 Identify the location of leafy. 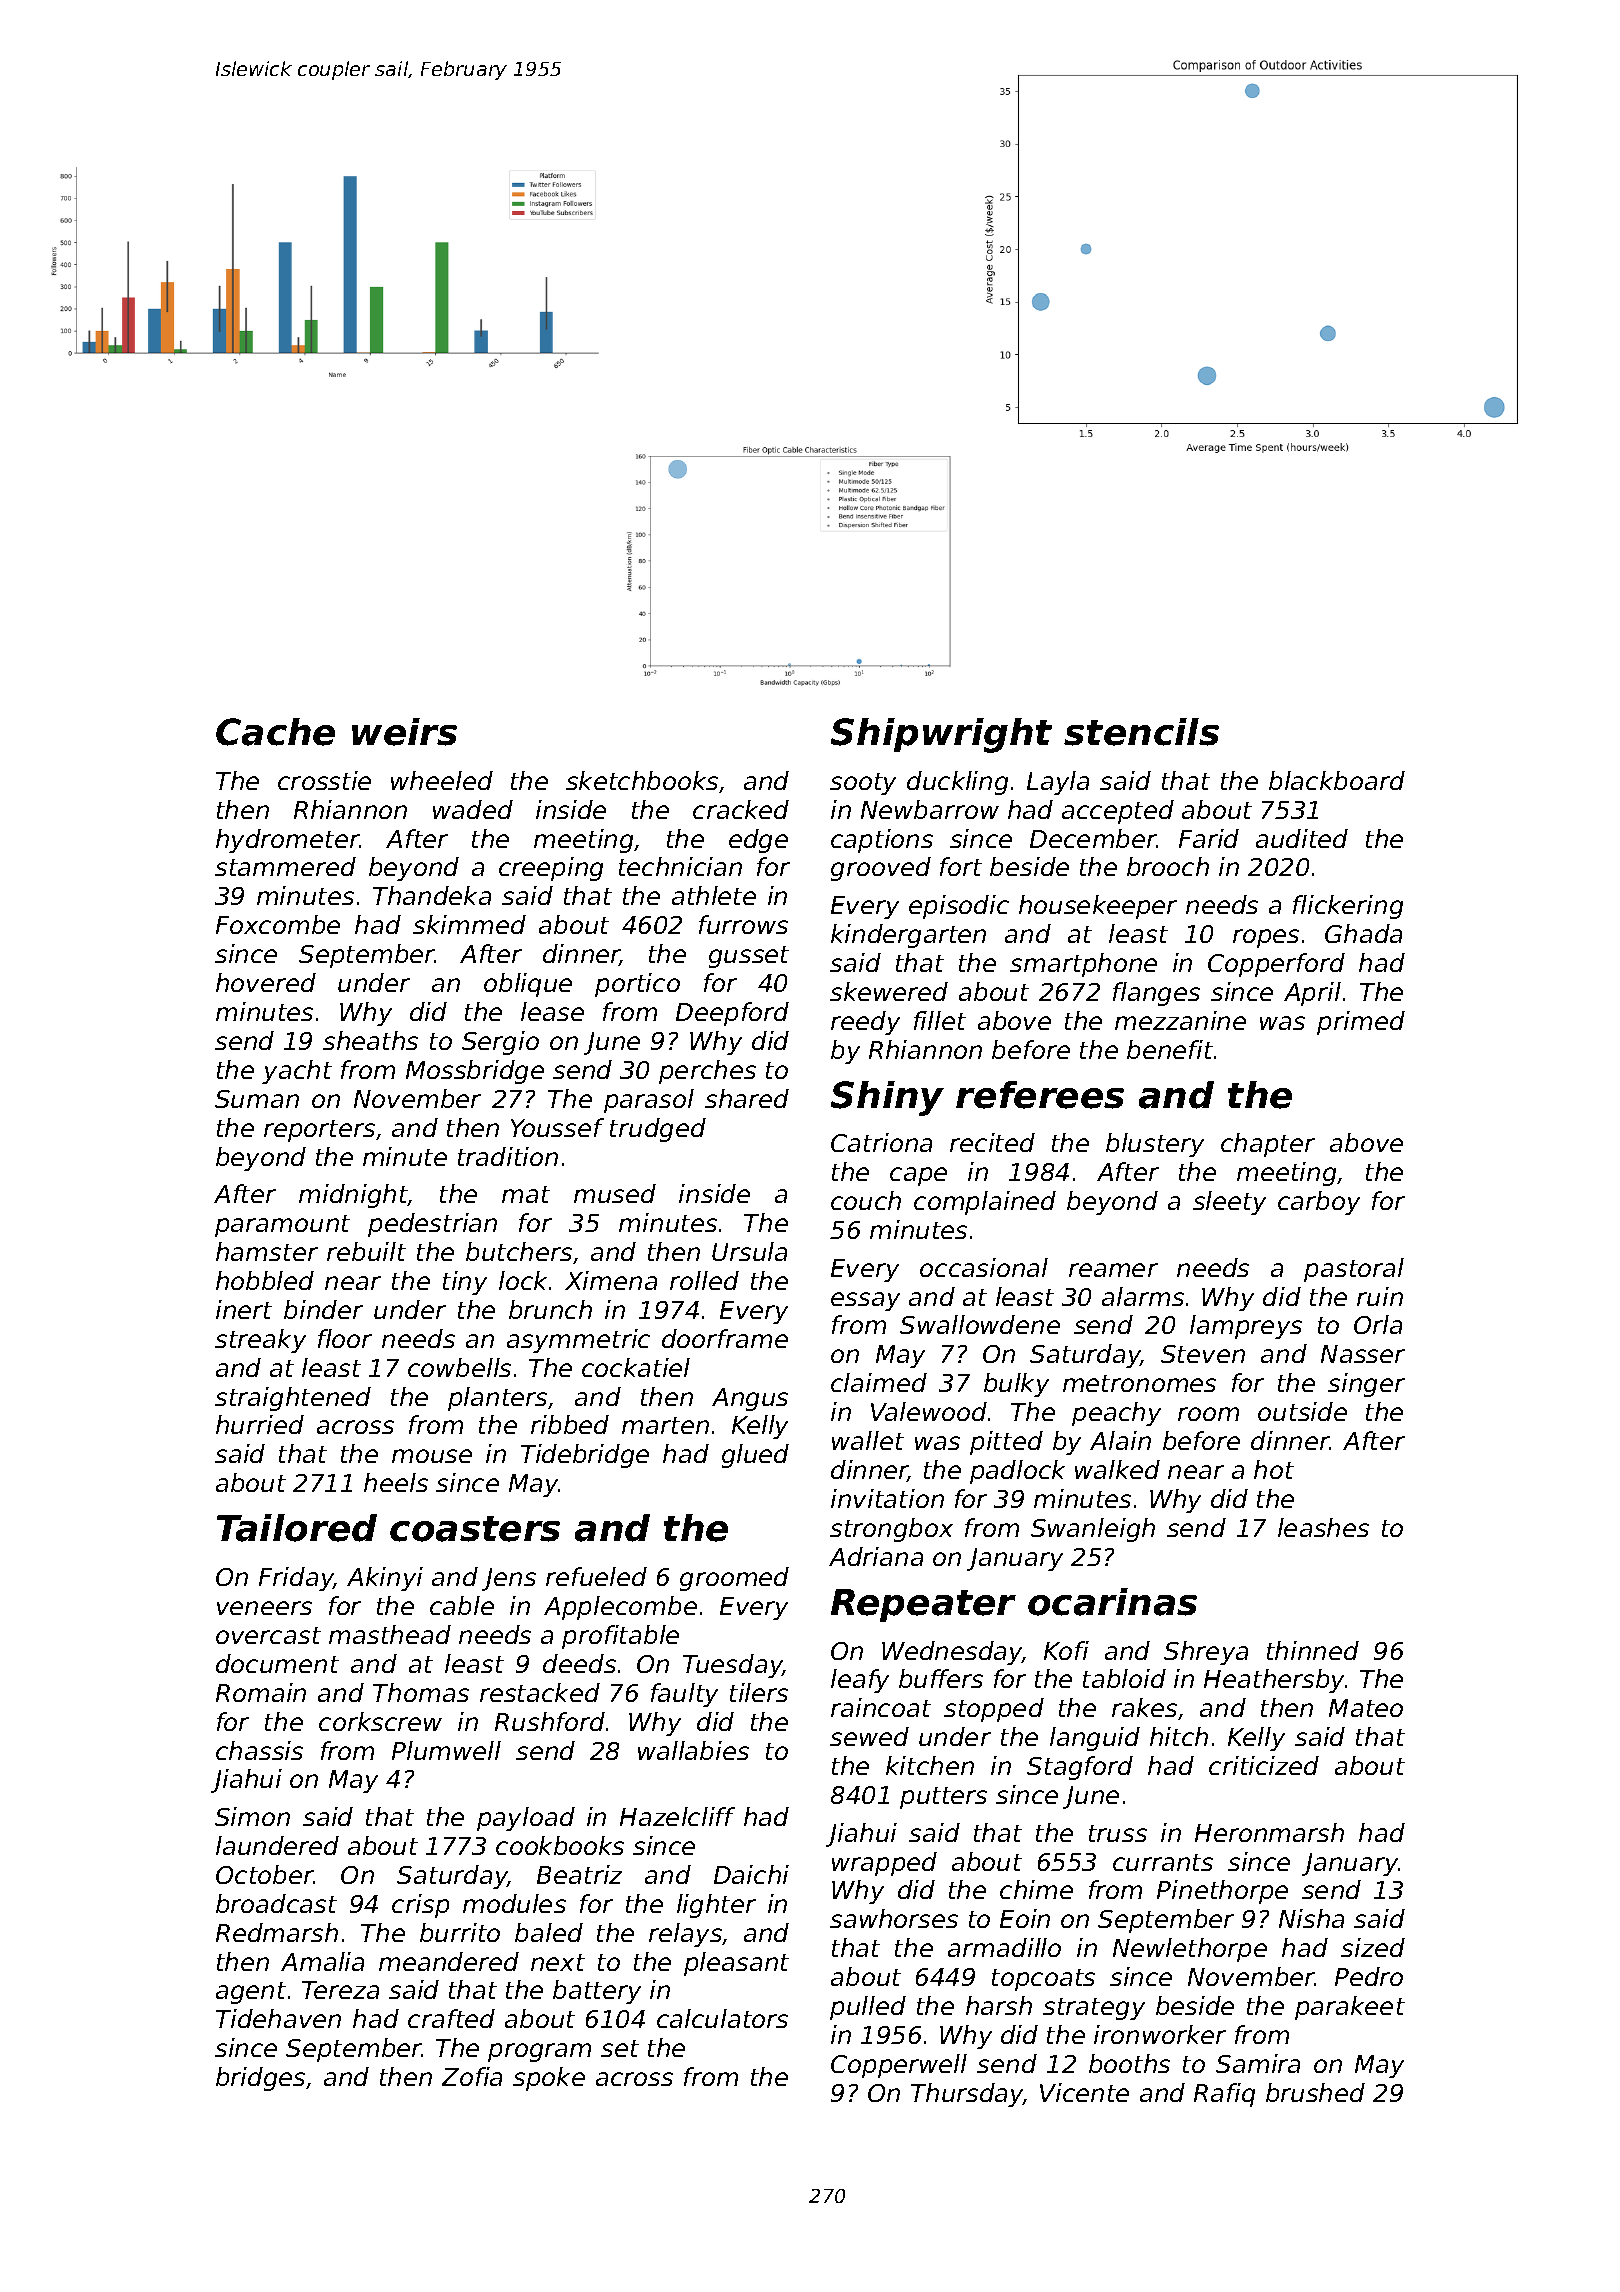
(860, 1681).
